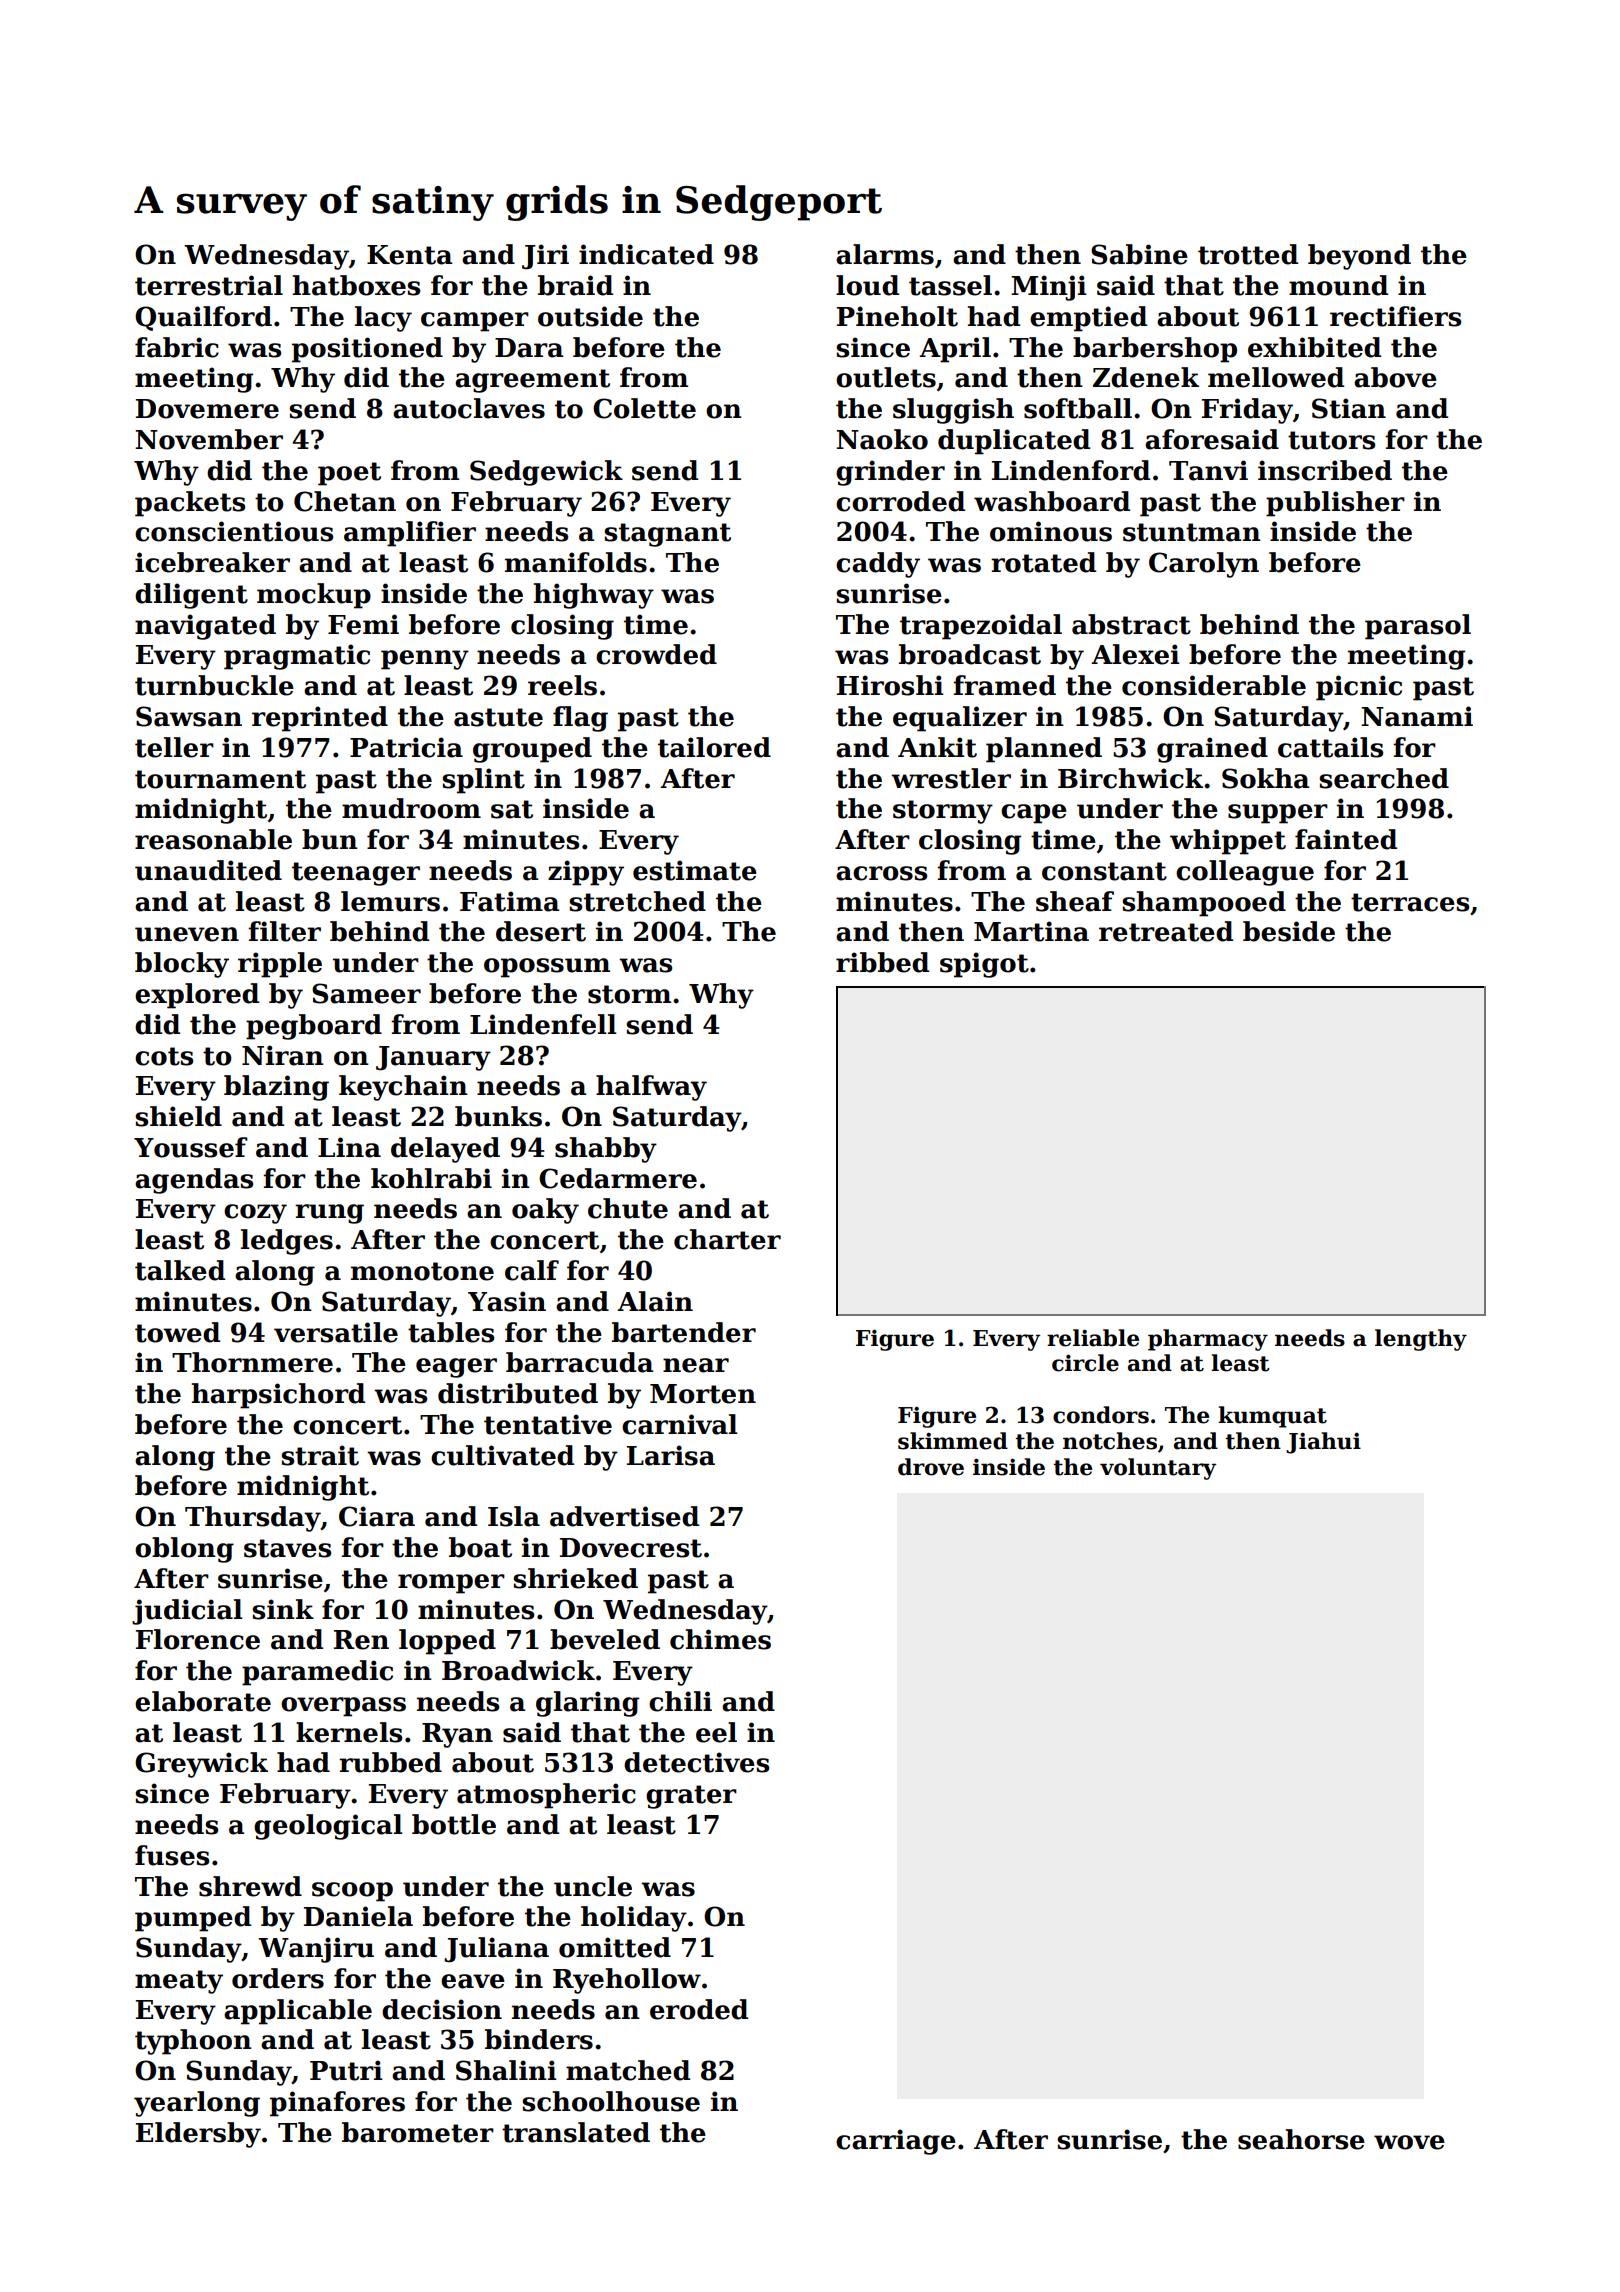  What do you see at coordinates (896, 2142) in the screenshot?
I see `carriage` at bounding box center [896, 2142].
